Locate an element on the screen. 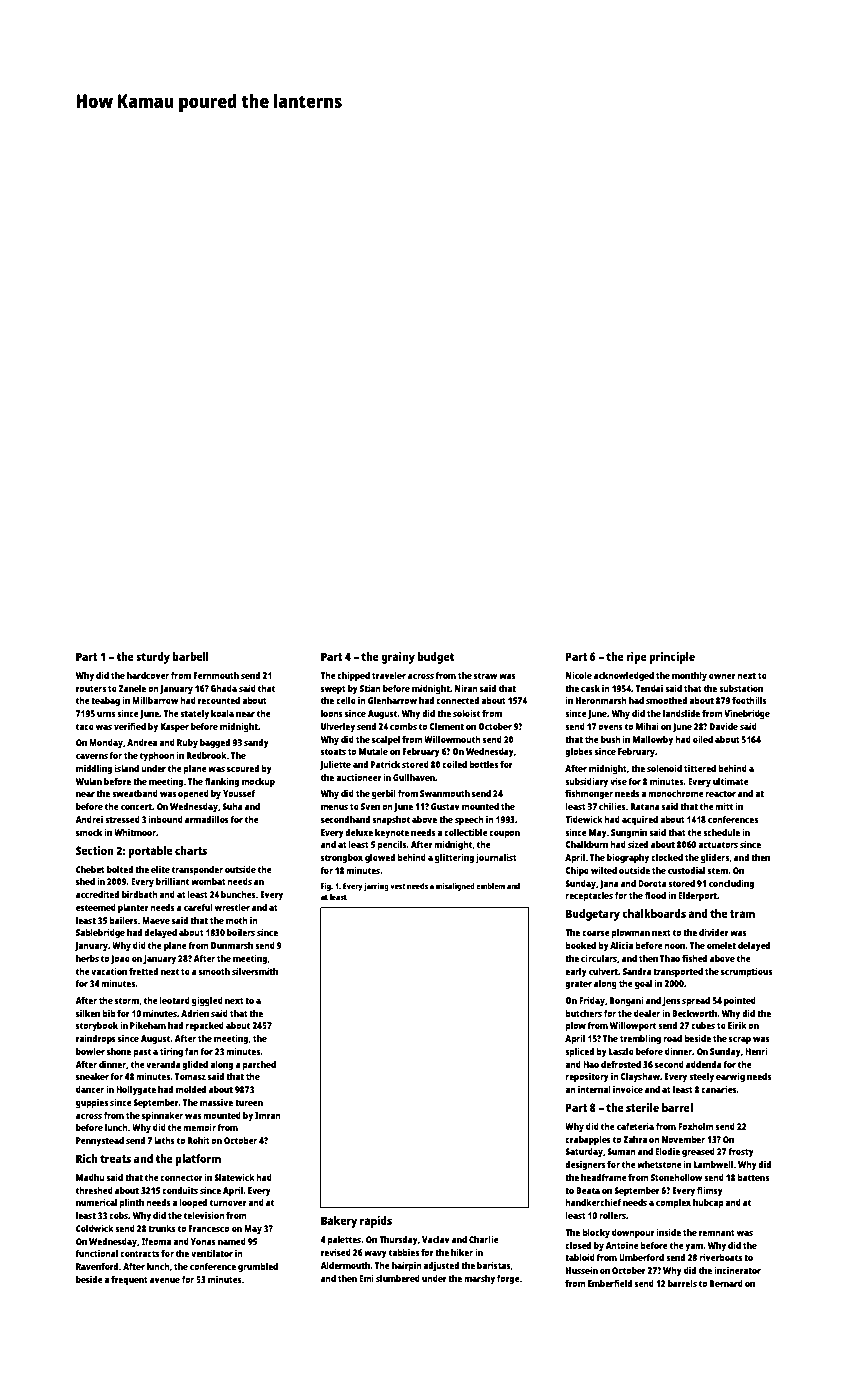 This screenshot has width=849, height=1400. turnover is located at coordinates (228, 1203).
